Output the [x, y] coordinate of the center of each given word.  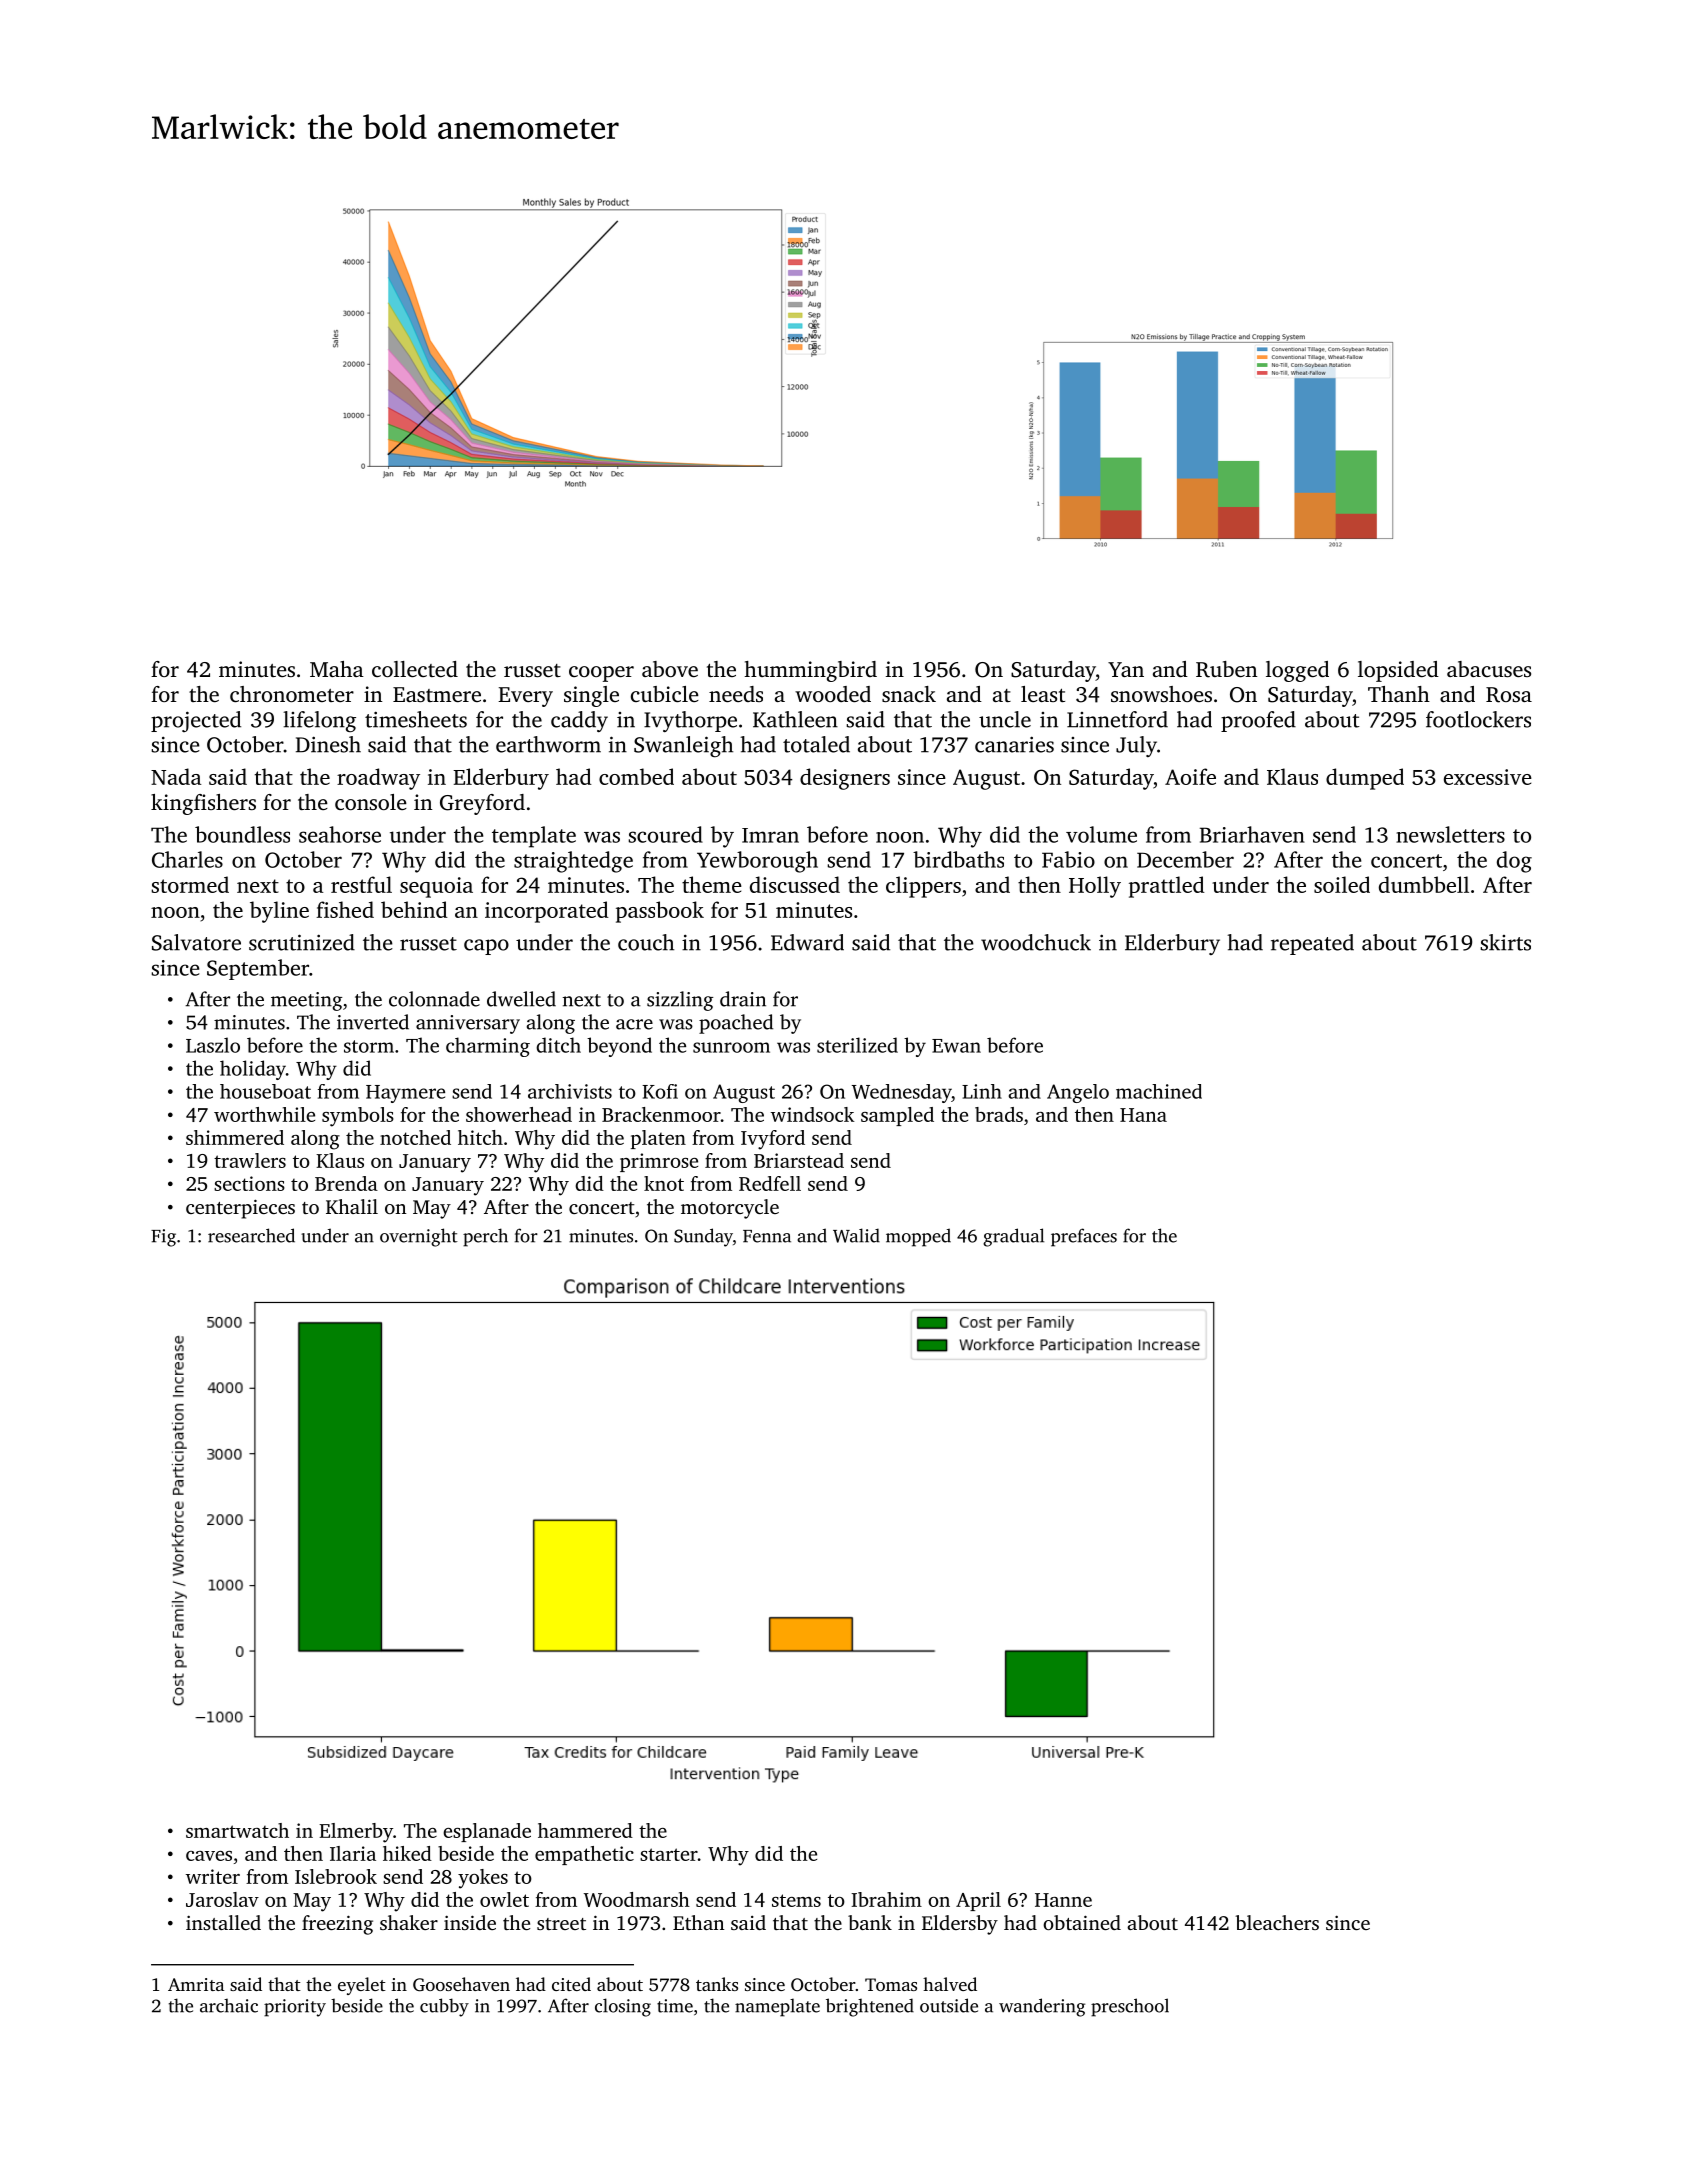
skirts [1505, 942]
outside [949, 2005]
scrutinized [302, 942]
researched [251, 1235]
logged [1297, 671]
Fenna [767, 1236]
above [670, 669]
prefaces [1084, 1237]
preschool [1130, 2007]
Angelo [1078, 1093]
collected [415, 669]
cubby [444, 2007]
